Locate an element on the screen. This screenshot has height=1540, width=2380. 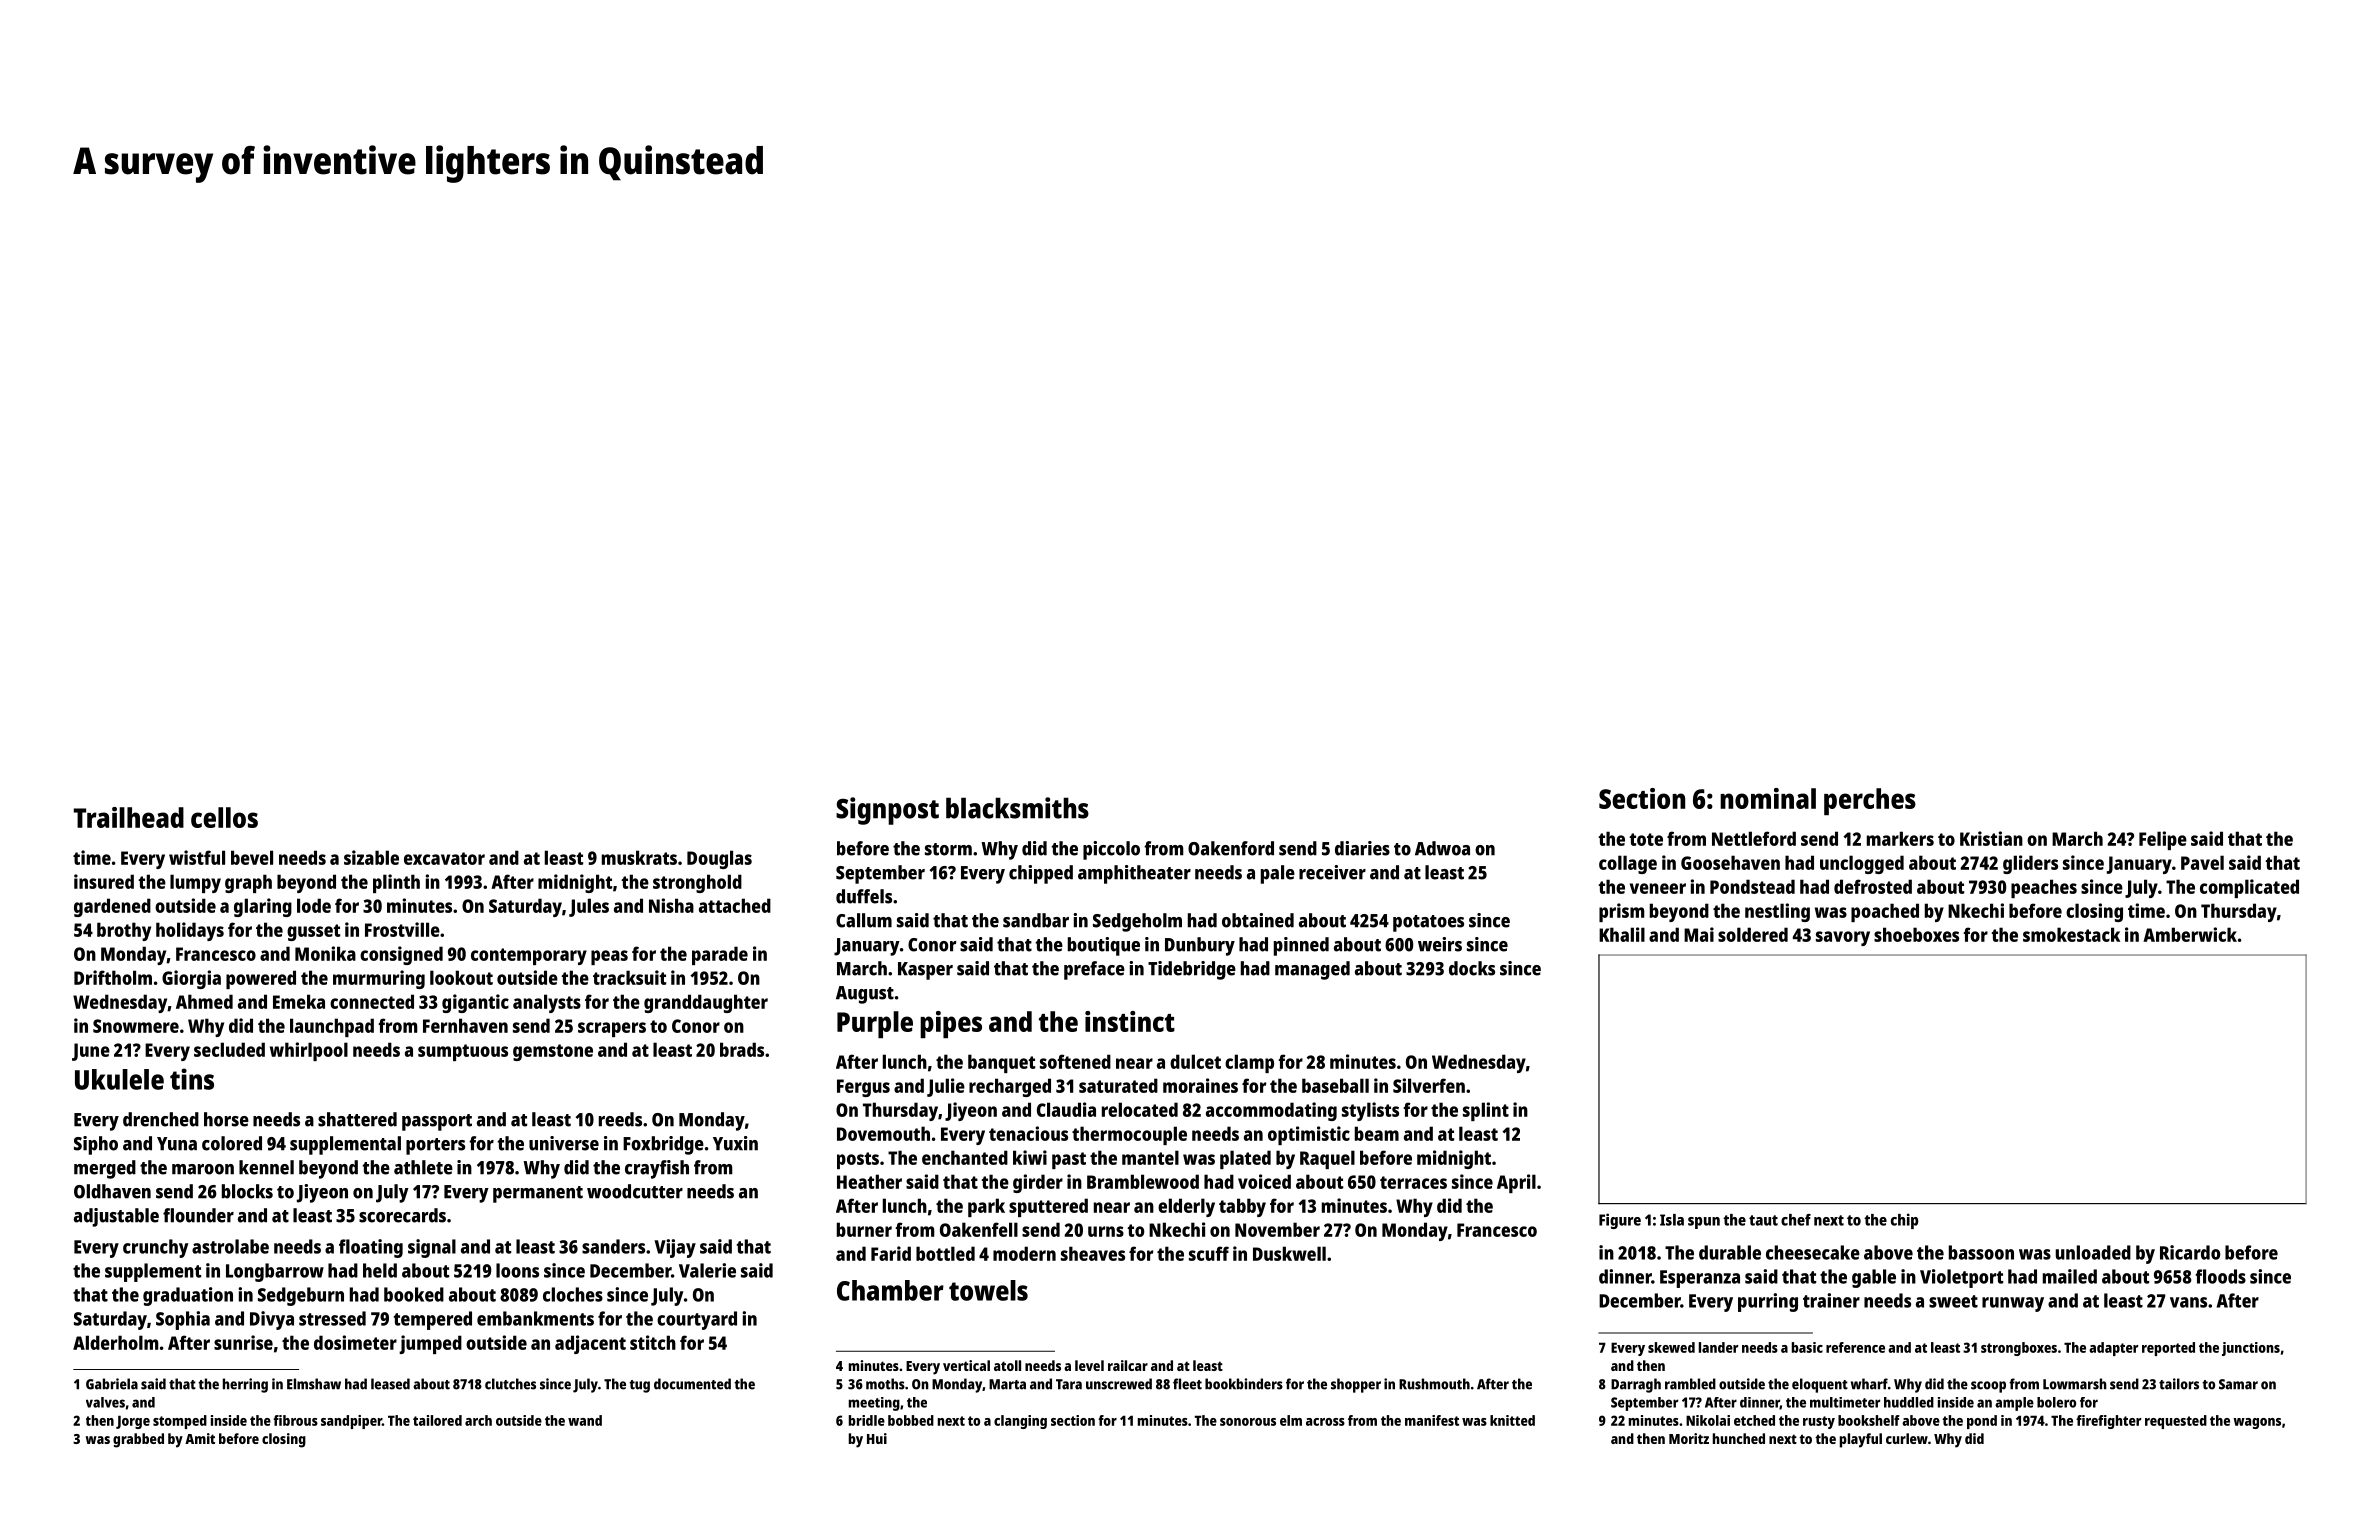
weirs is located at coordinates (1440, 944).
